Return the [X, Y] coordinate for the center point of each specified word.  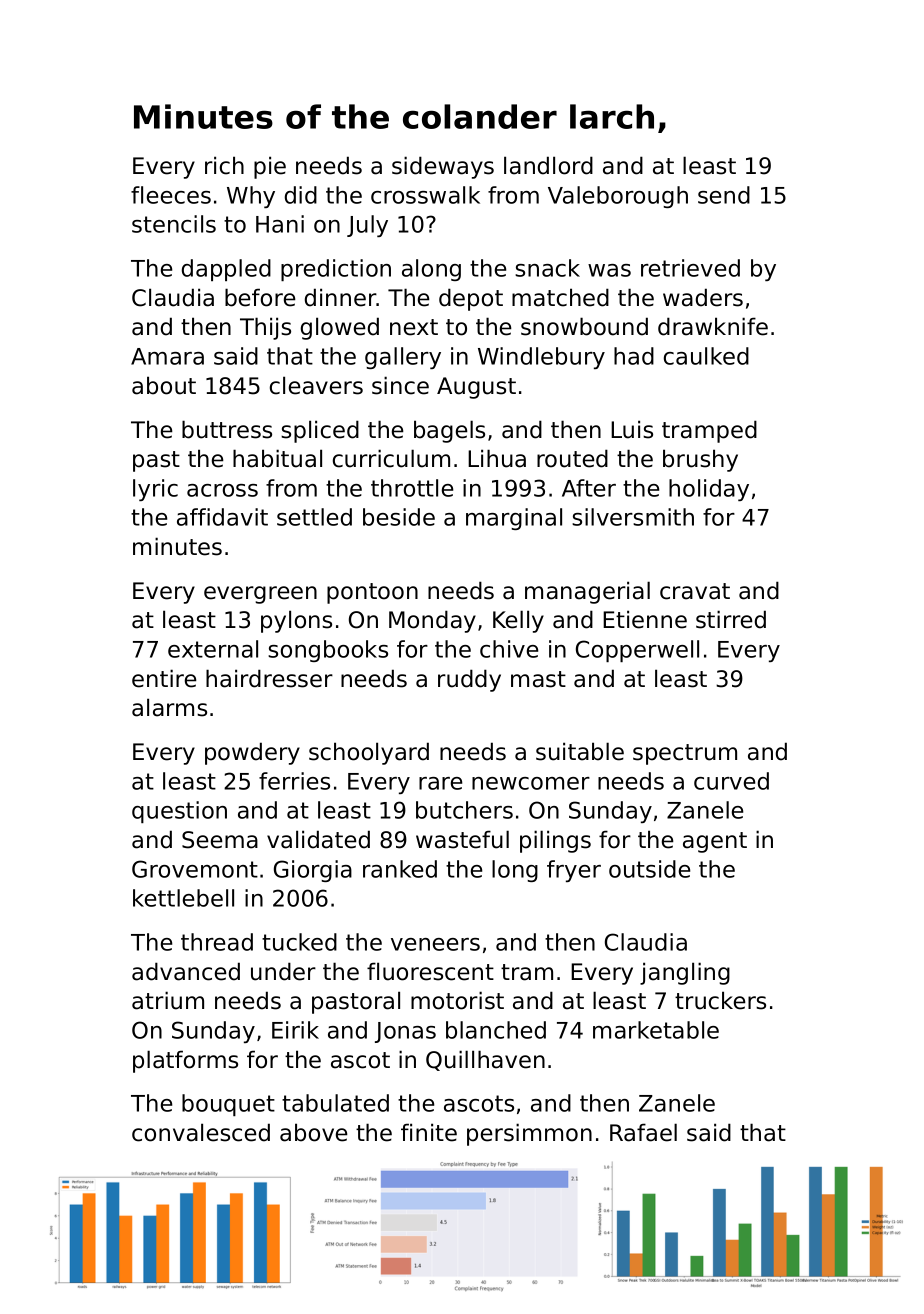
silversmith [633, 517]
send [724, 195]
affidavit [222, 517]
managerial [587, 592]
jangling [685, 973]
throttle [412, 488]
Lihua [497, 458]
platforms [185, 1061]
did [301, 195]
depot [471, 299]
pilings [555, 841]
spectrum [685, 754]
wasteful [462, 839]
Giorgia [313, 871]
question [179, 812]
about [164, 385]
